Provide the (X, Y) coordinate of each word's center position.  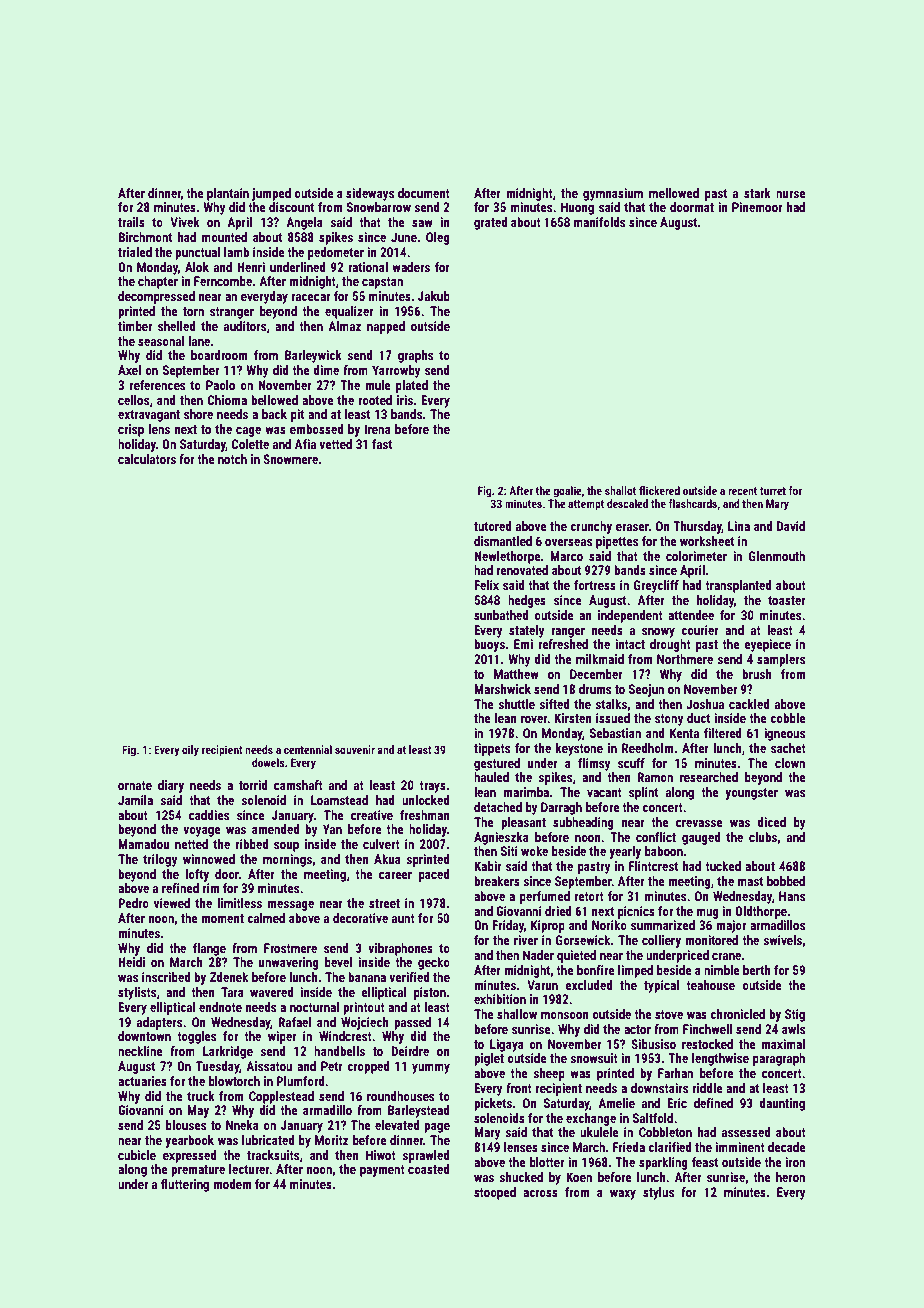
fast (382, 444)
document (424, 193)
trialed (135, 252)
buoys (489, 645)
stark (757, 193)
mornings (287, 860)
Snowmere (290, 459)
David (791, 526)
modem (232, 1184)
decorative (360, 918)
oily (190, 751)
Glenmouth (777, 556)
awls (793, 1029)
